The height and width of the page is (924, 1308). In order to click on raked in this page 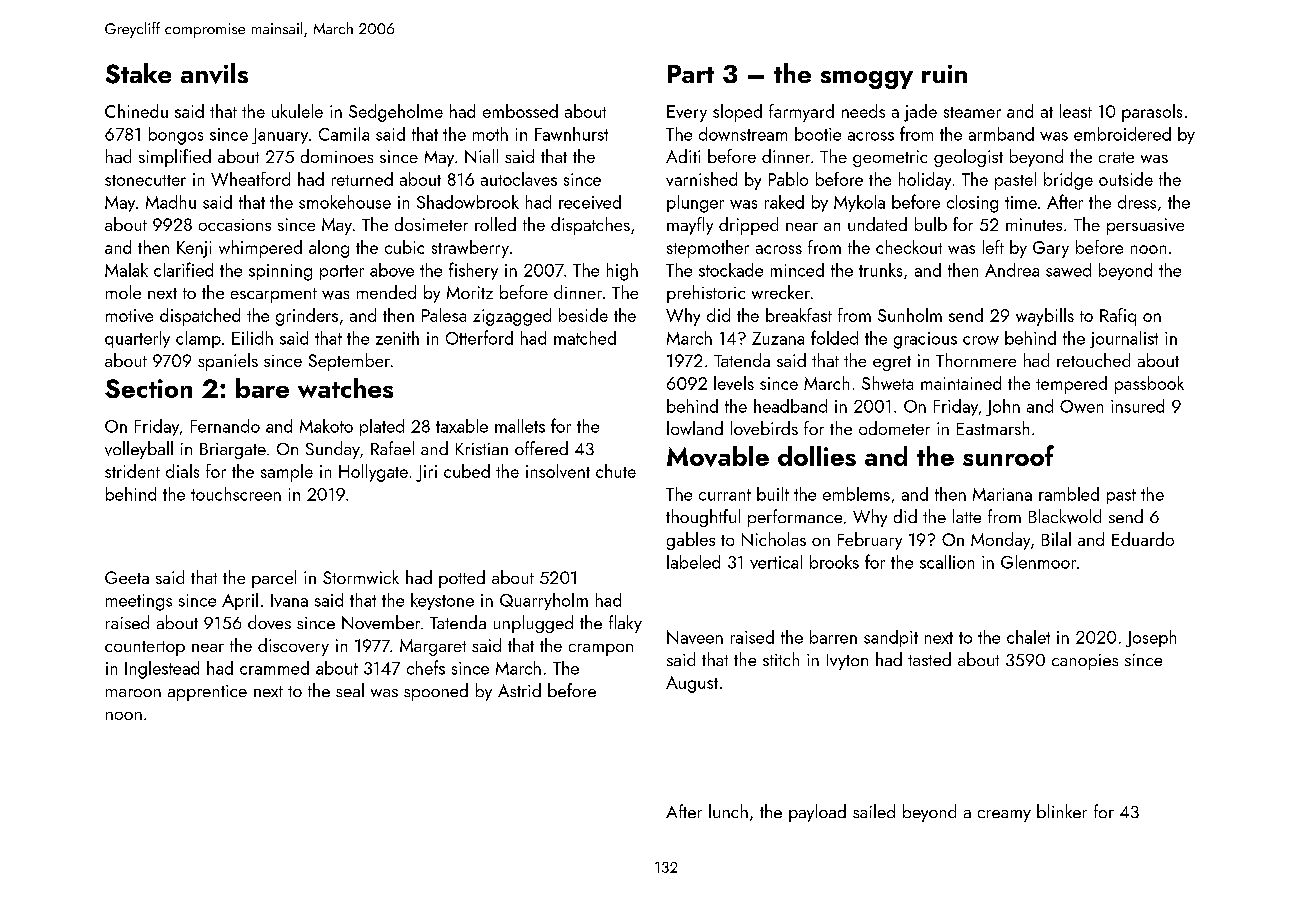, I will do `click(784, 202)`.
